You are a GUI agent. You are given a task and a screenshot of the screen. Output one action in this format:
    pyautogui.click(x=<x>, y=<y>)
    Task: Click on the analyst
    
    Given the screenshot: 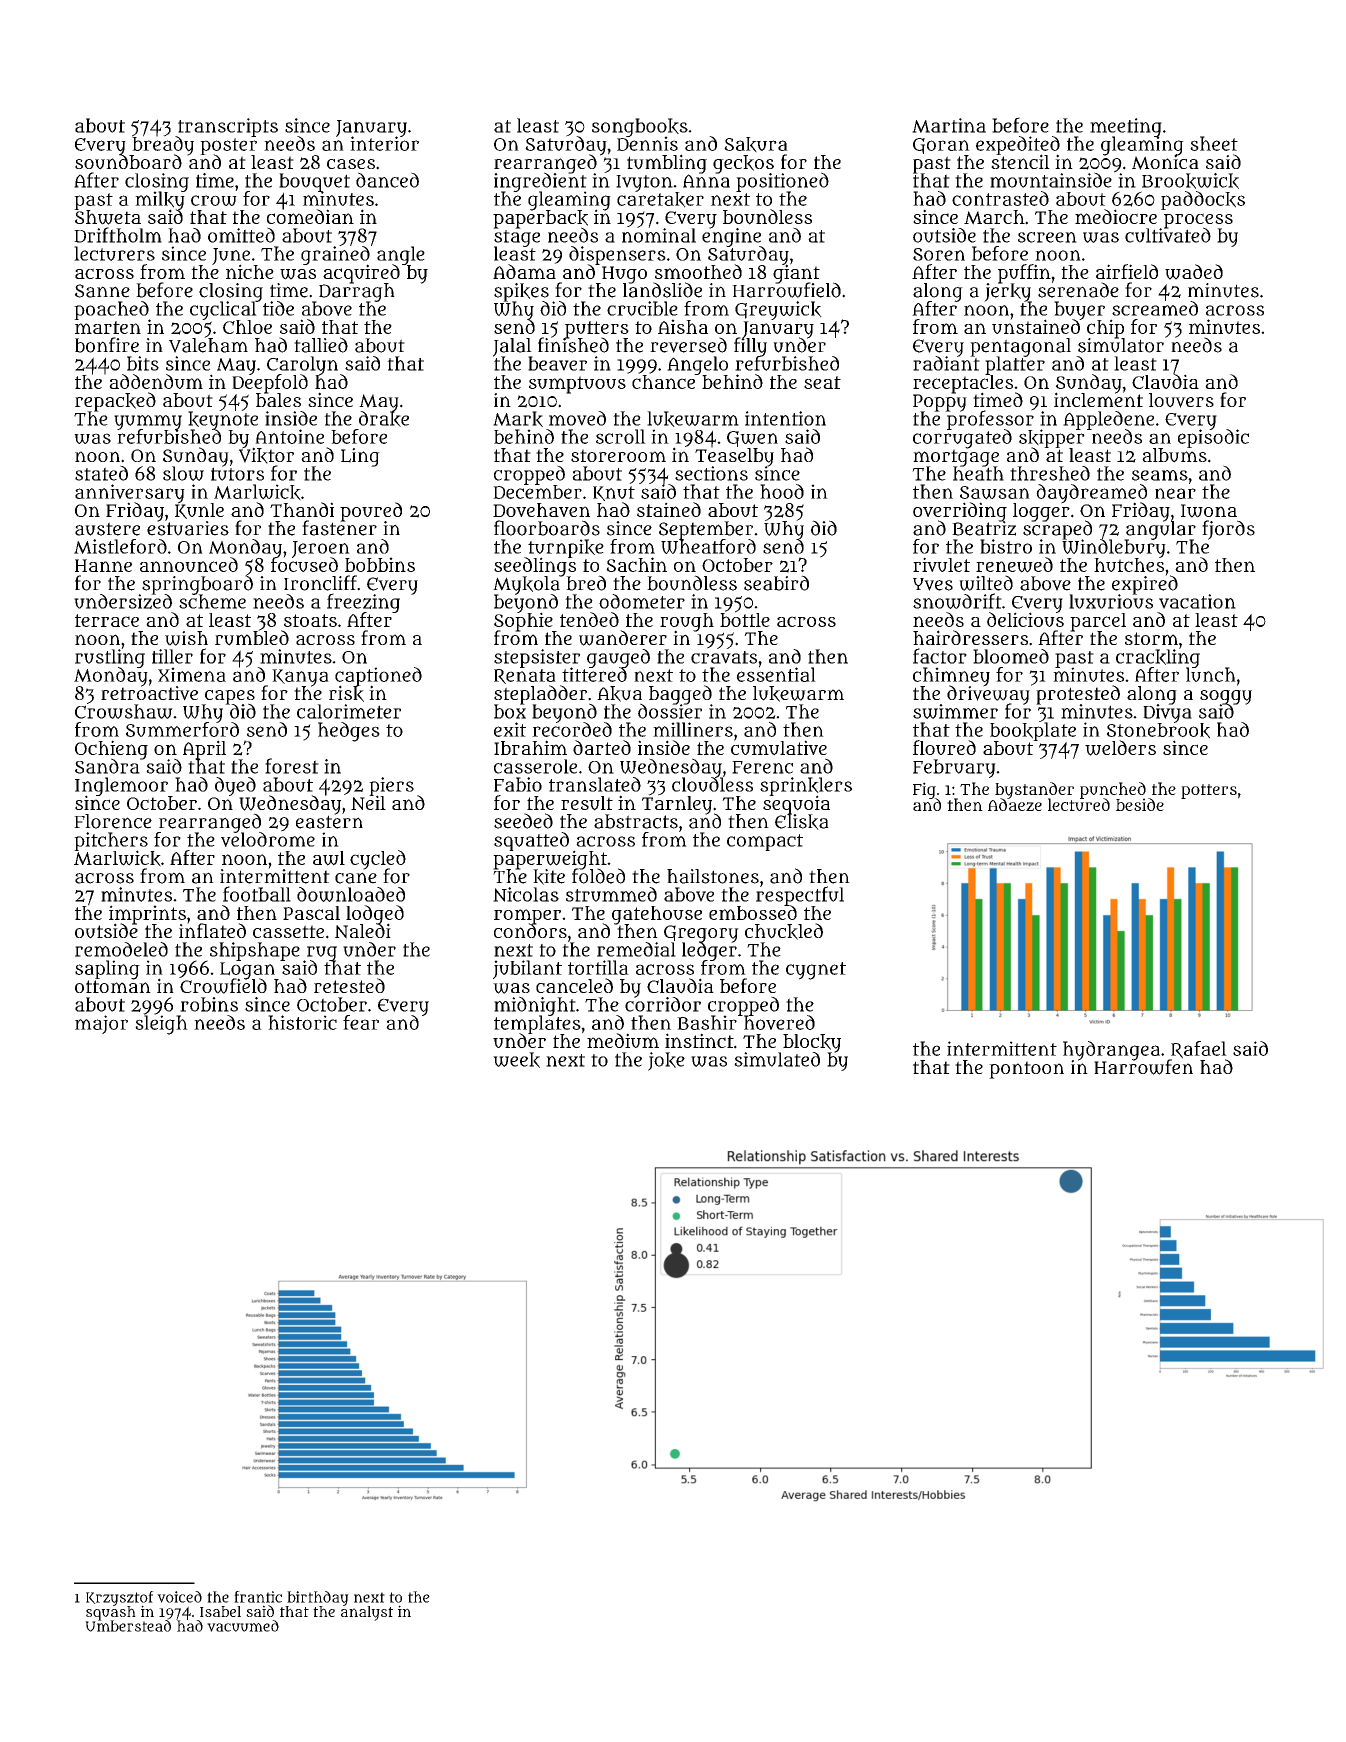 What is the action you would take?
    pyautogui.click(x=367, y=1613)
